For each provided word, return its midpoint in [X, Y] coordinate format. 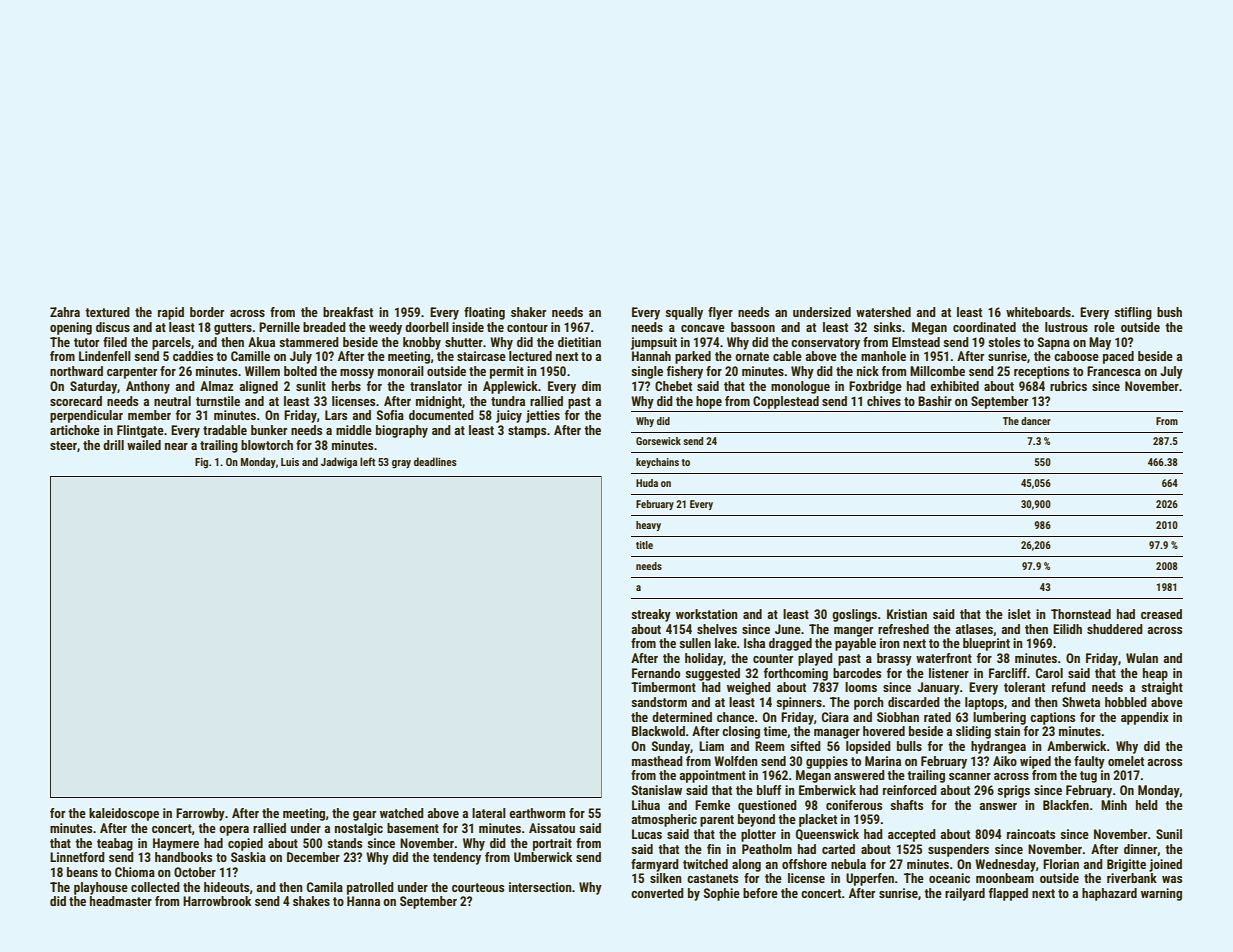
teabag [115, 844]
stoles [1004, 342]
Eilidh [1067, 629]
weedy [385, 328]
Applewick [510, 387]
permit [507, 372]
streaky [651, 615]
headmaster [121, 901]
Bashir [935, 401]
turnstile [218, 401]
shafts [906, 805]
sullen [695, 643]
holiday [704, 659]
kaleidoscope [124, 814]
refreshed [903, 629]
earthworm [537, 813]
